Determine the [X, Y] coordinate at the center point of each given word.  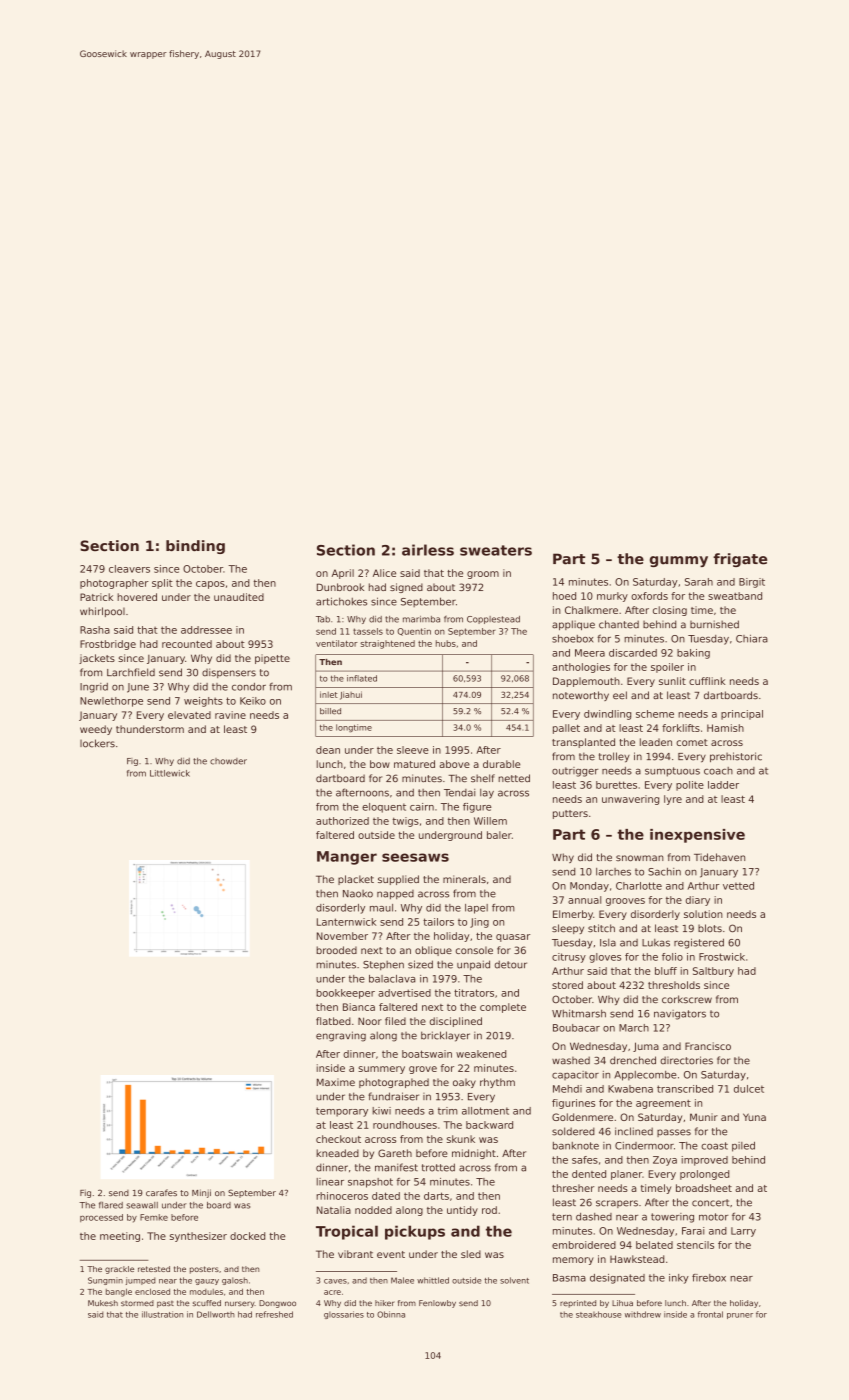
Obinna [391, 1314]
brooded [336, 950]
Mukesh [103, 1303]
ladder [723, 785]
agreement [663, 1104]
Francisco [708, 1046]
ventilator [337, 643]
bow [380, 764]
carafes [161, 1192]
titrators [474, 993]
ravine [230, 715]
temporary [342, 1112]
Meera [590, 653]
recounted [187, 644]
